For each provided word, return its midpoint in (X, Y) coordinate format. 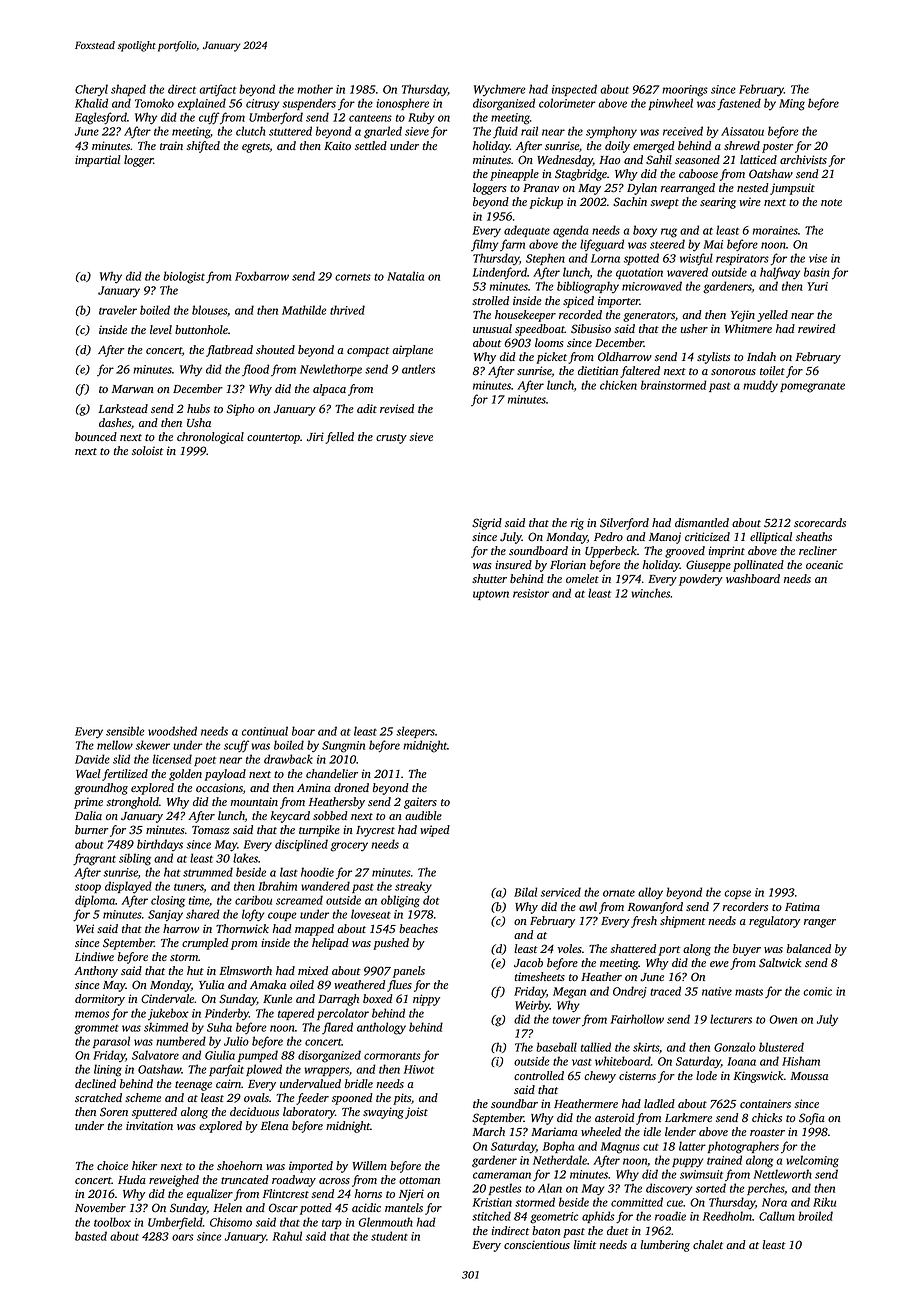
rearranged (688, 189)
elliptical (771, 538)
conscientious (537, 1244)
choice (112, 1165)
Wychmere (499, 90)
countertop (273, 439)
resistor (531, 593)
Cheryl (91, 90)
